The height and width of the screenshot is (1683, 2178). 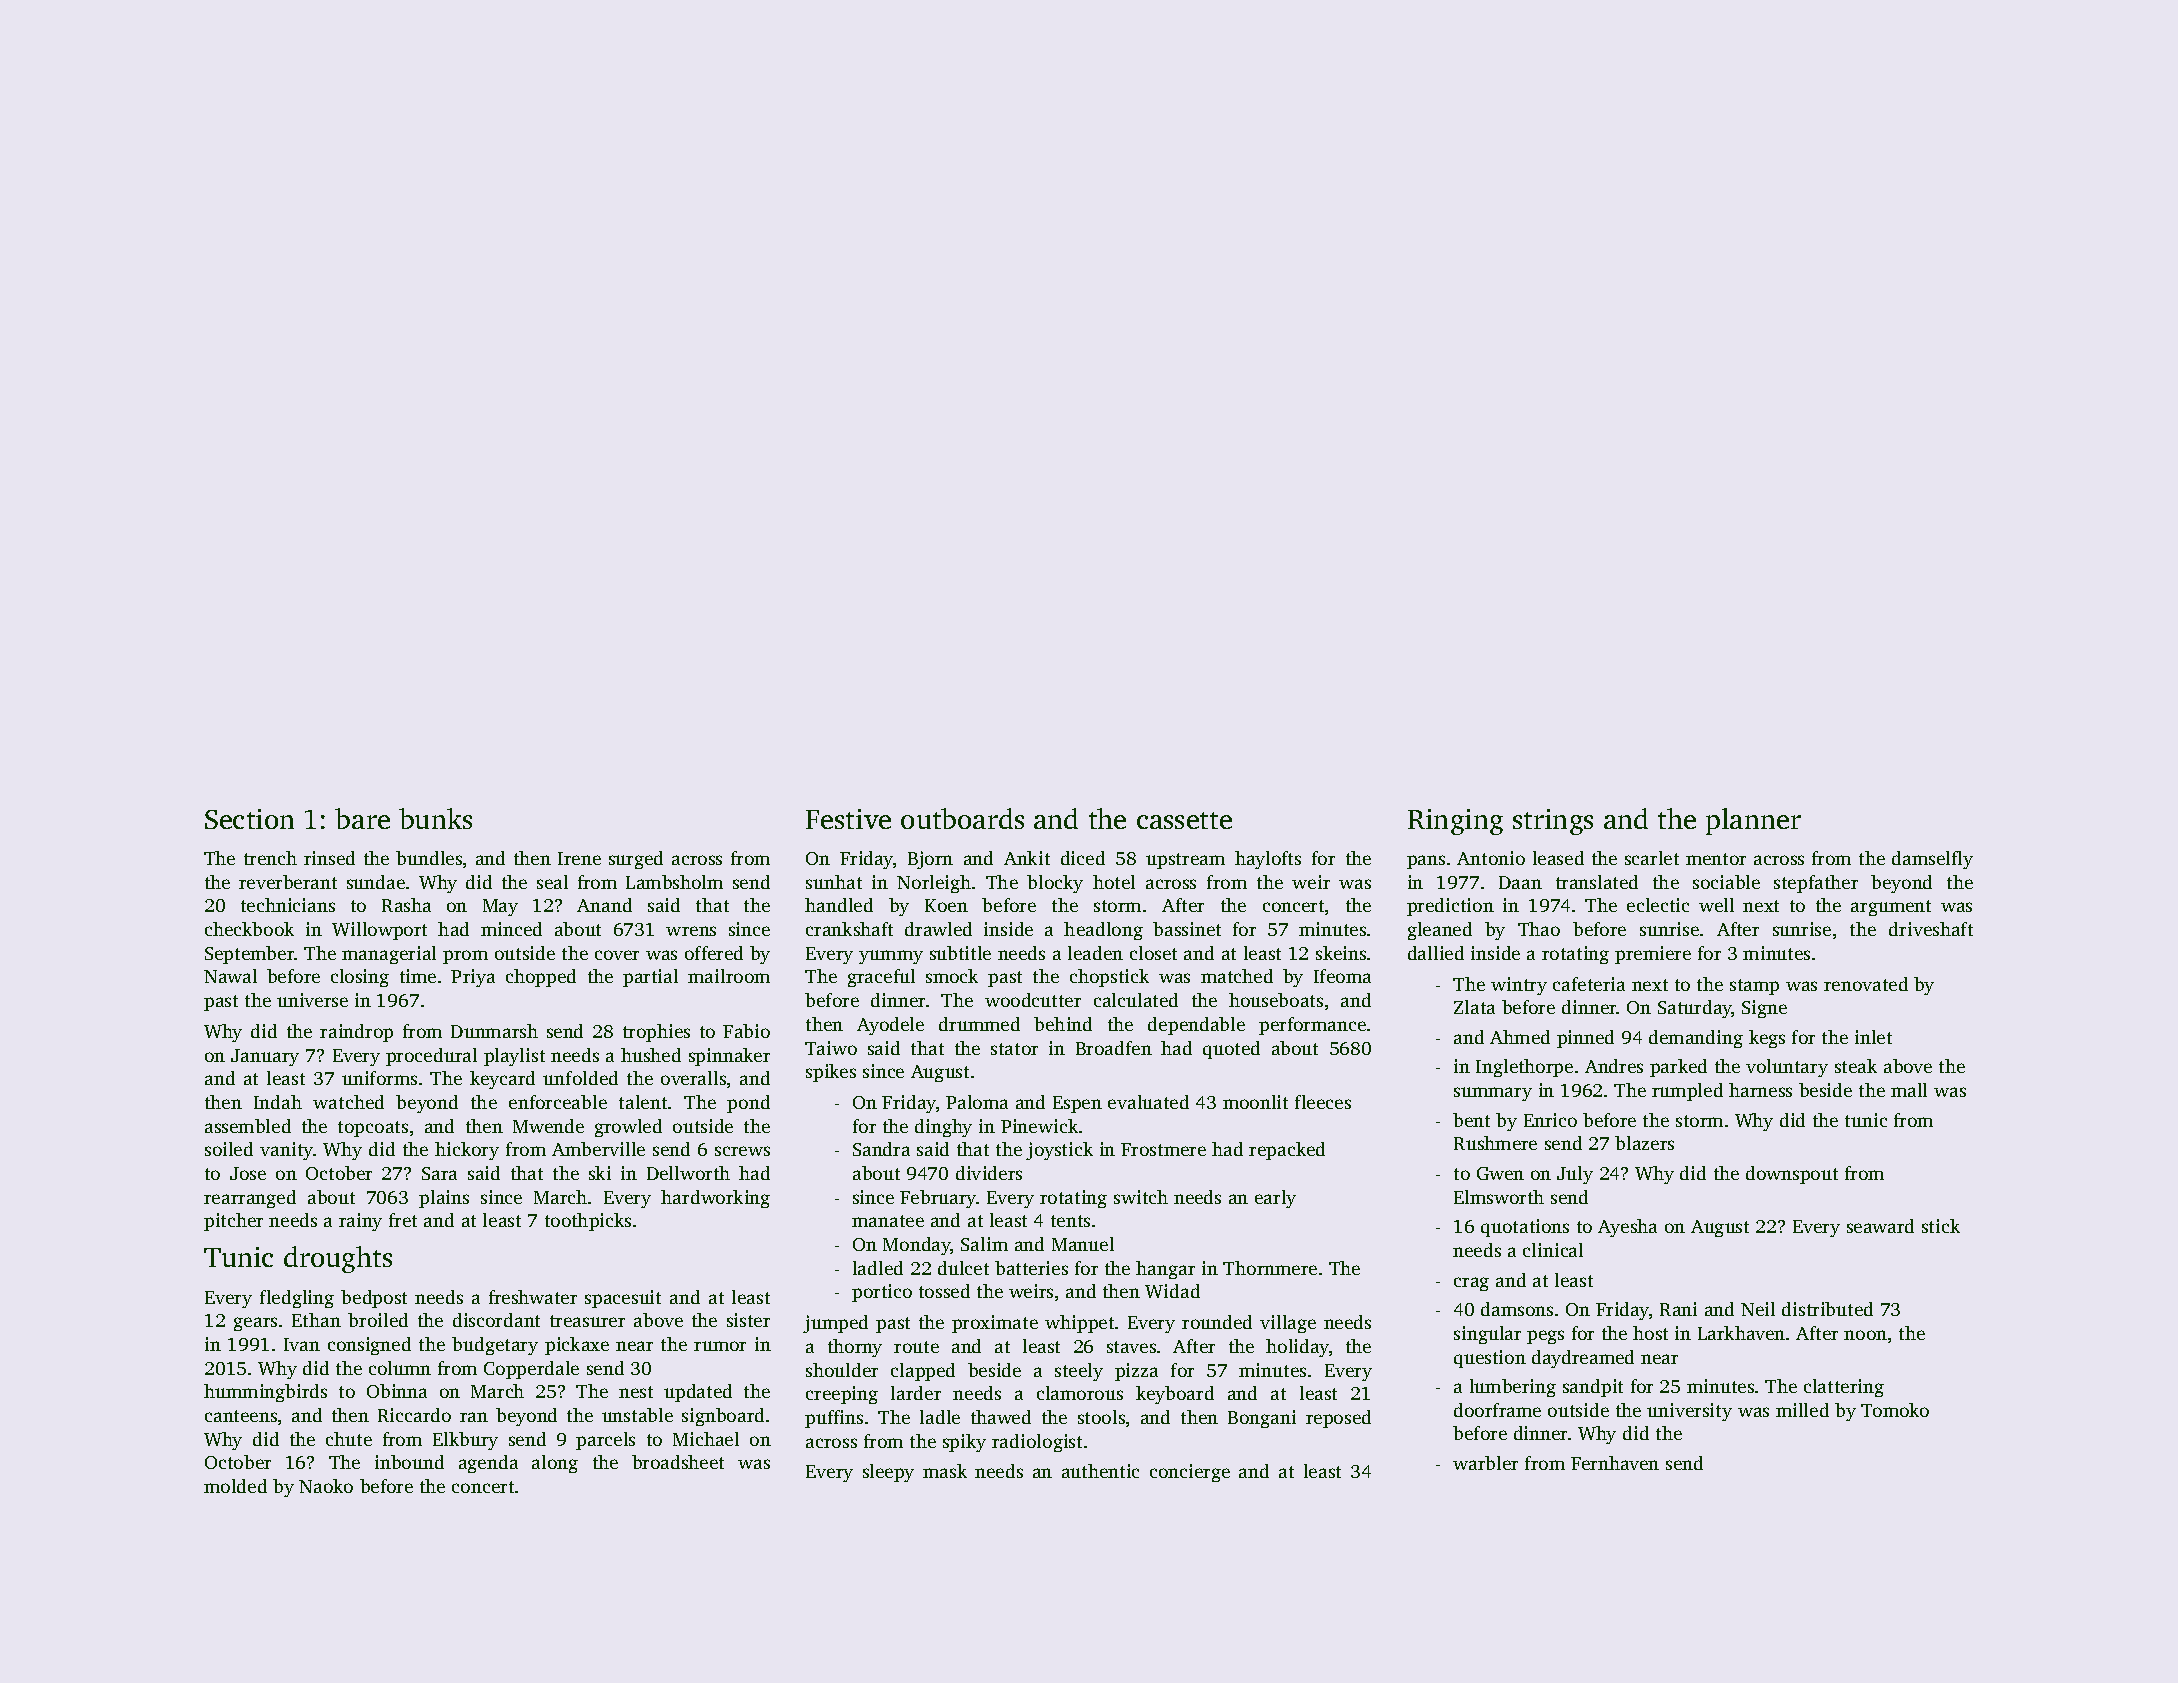 What do you see at coordinates (241, 1416) in the screenshot?
I see `canteens` at bounding box center [241, 1416].
